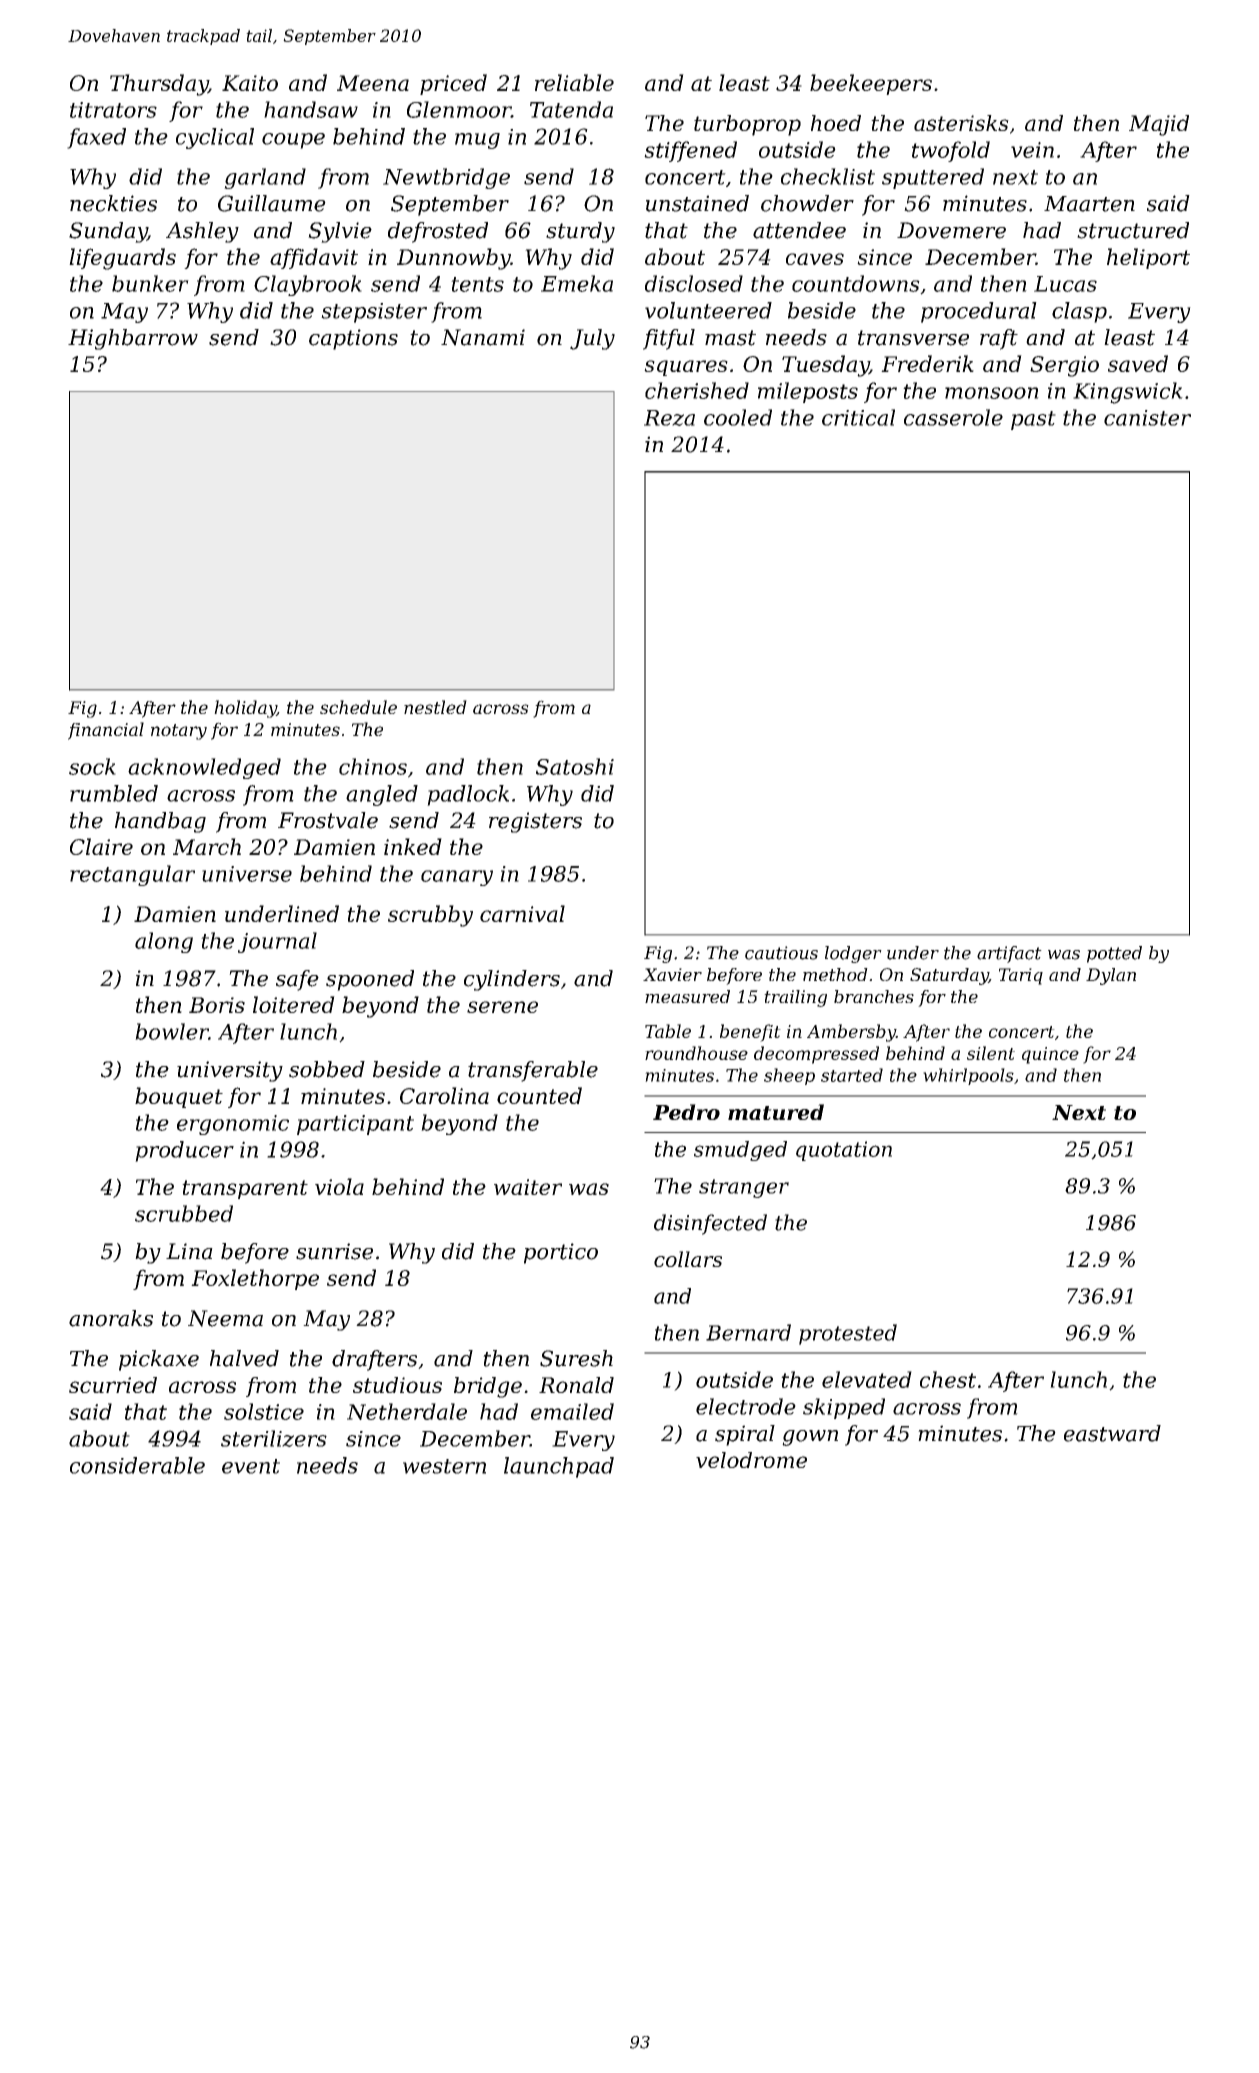 The height and width of the page is (2073, 1259). What do you see at coordinates (244, 1358) in the page?
I see `halved` at bounding box center [244, 1358].
